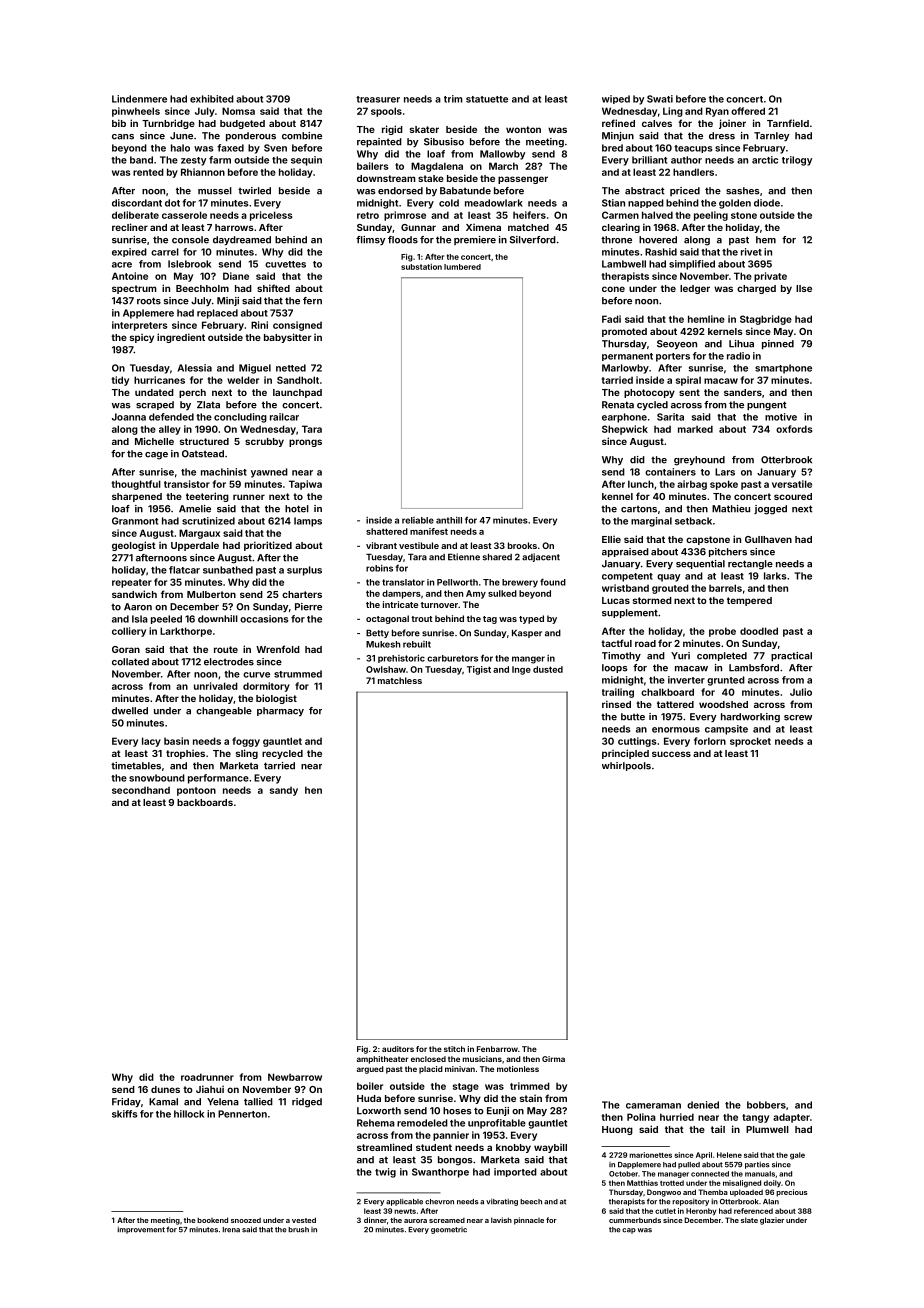  Describe the element at coordinates (181, 338) in the page. I see `ingredient` at that location.
